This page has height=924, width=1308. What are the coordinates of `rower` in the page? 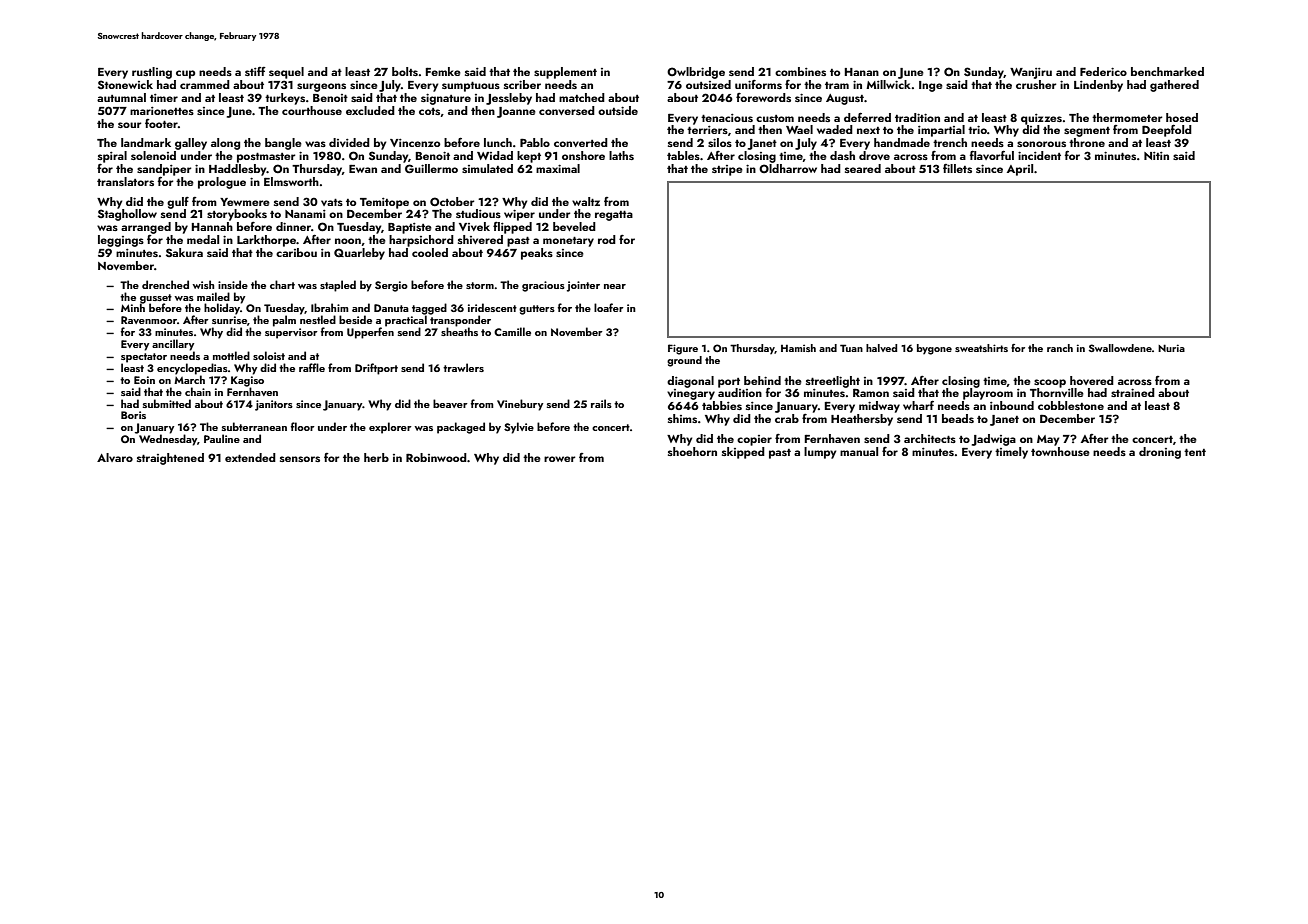 It's located at (559, 459).
